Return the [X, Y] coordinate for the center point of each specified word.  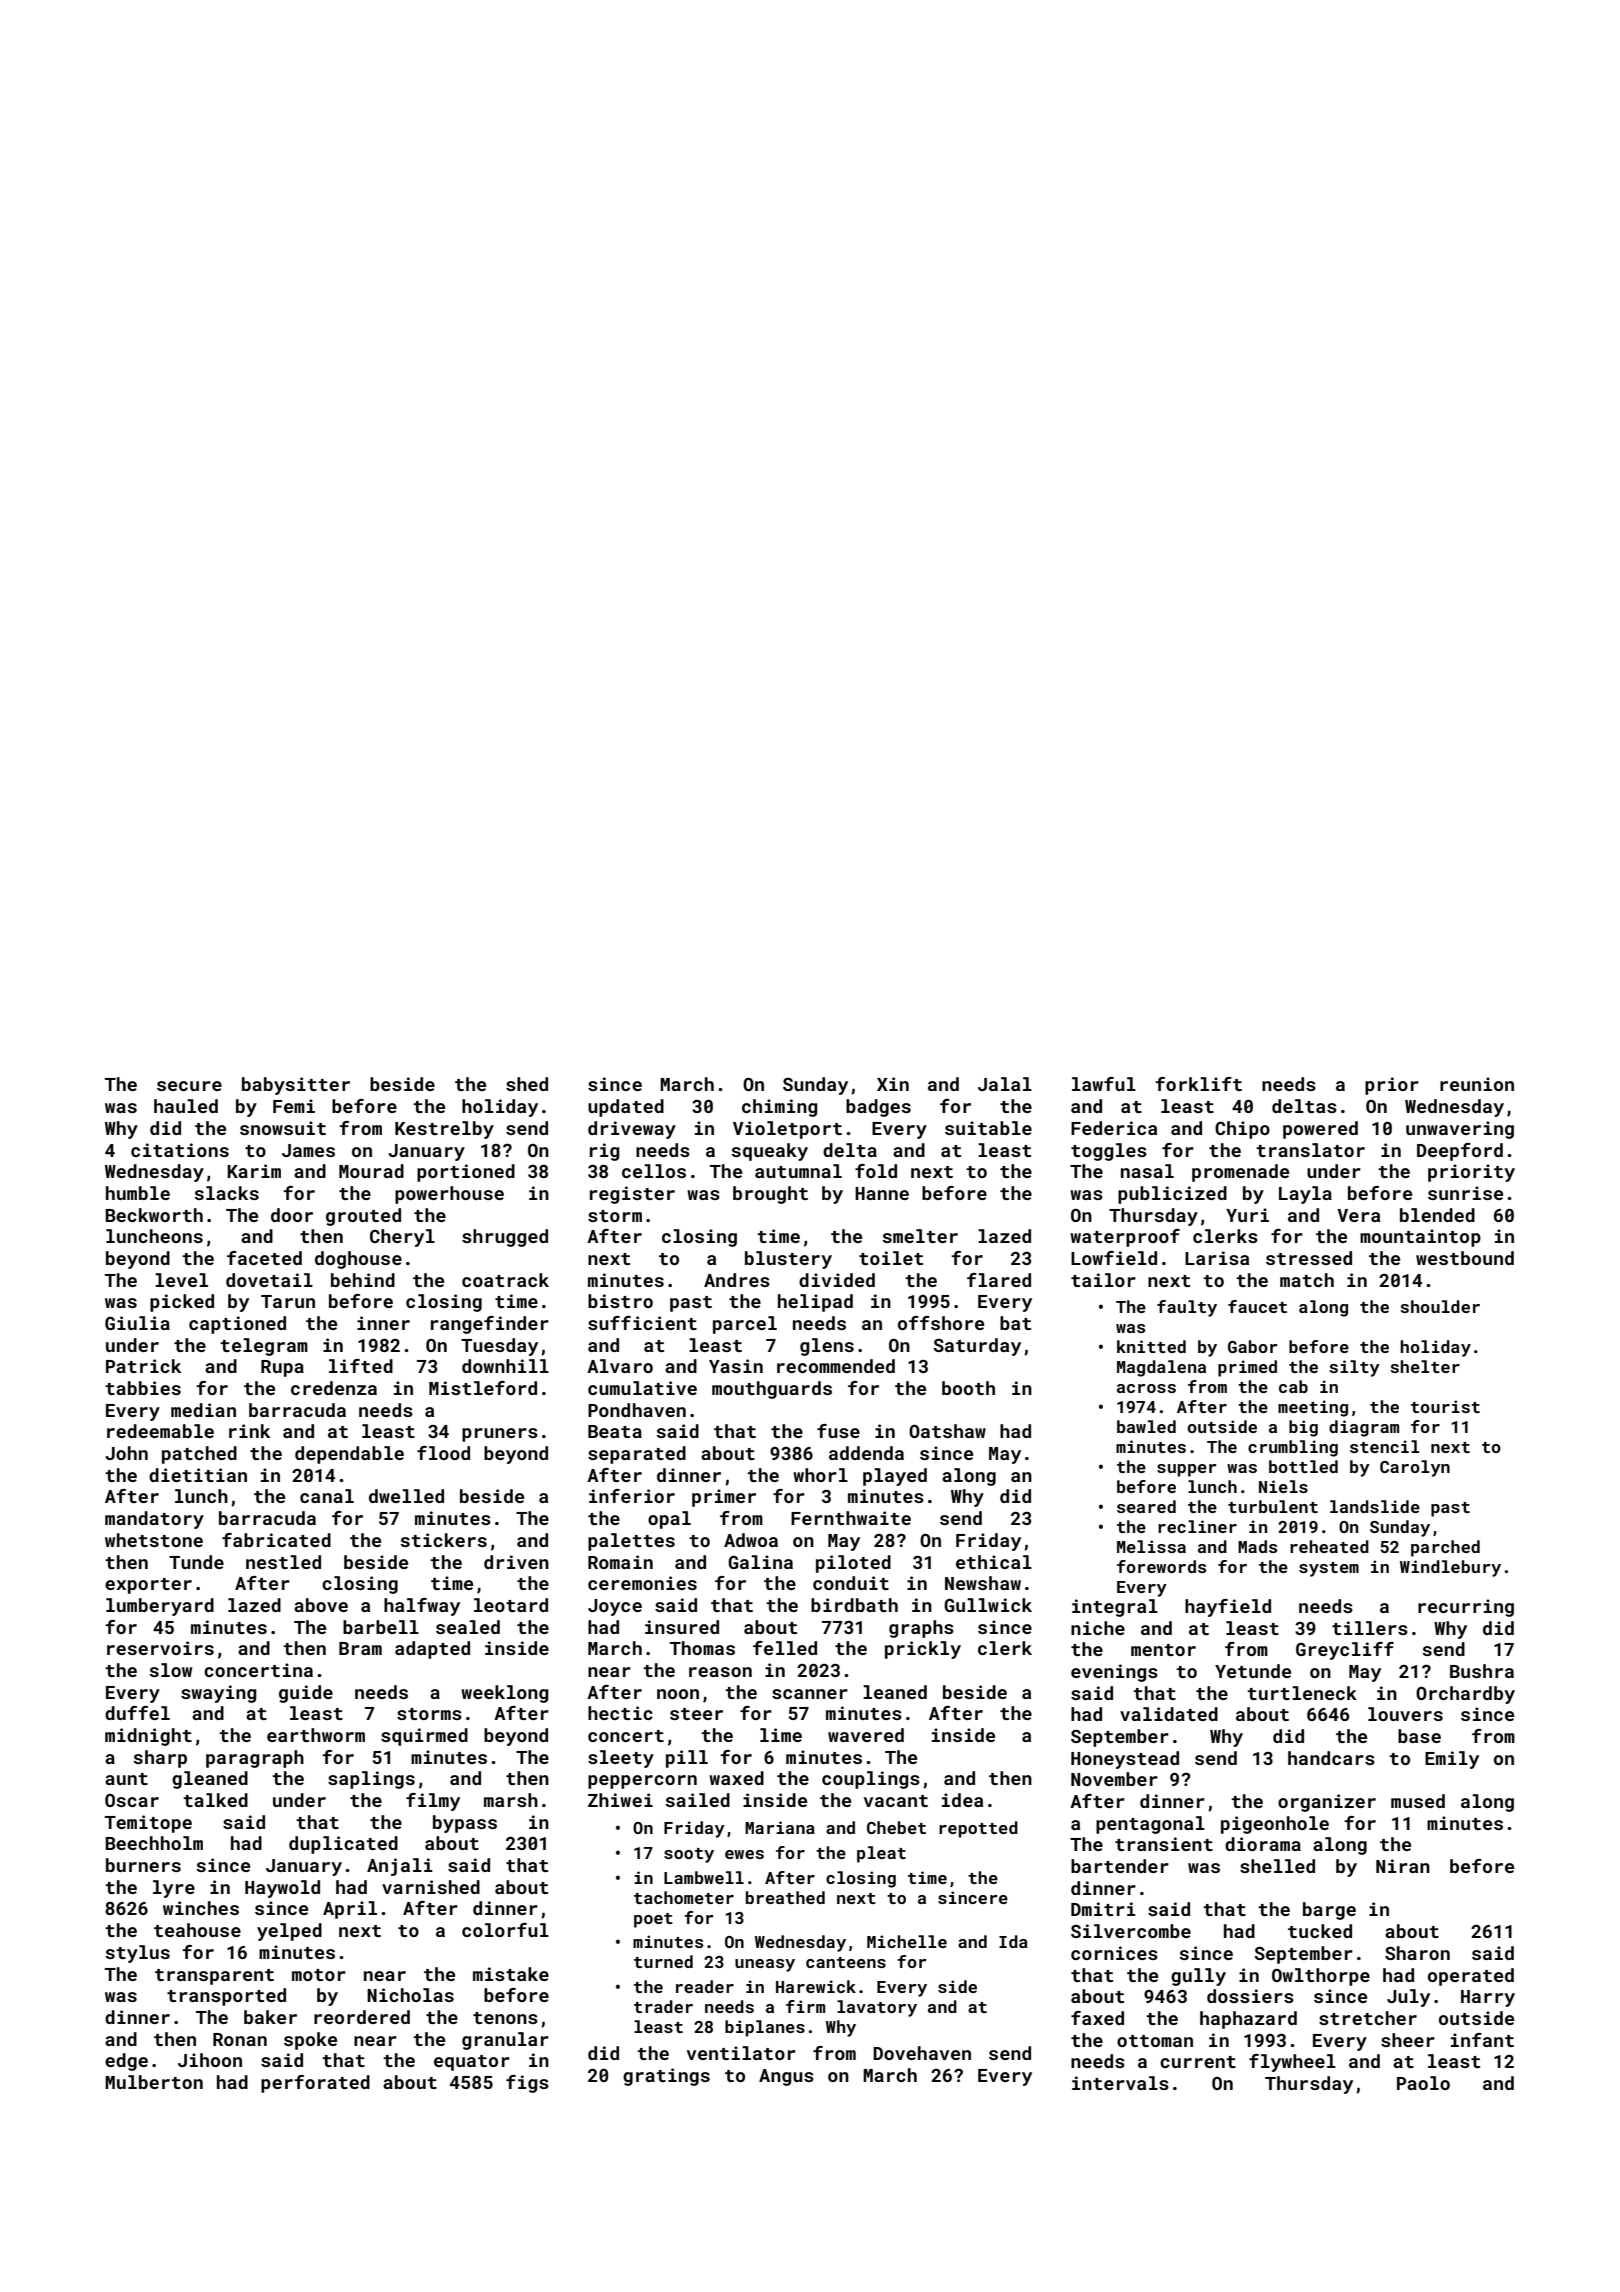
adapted [432, 1650]
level [181, 1280]
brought [770, 1195]
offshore [941, 1323]
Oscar [132, 1800]
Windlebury [1450, 1568]
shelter [1425, 1366]
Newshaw [983, 1583]
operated [1471, 1977]
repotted [978, 1829]
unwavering [1460, 1130]
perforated [315, 2084]
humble [138, 1193]
